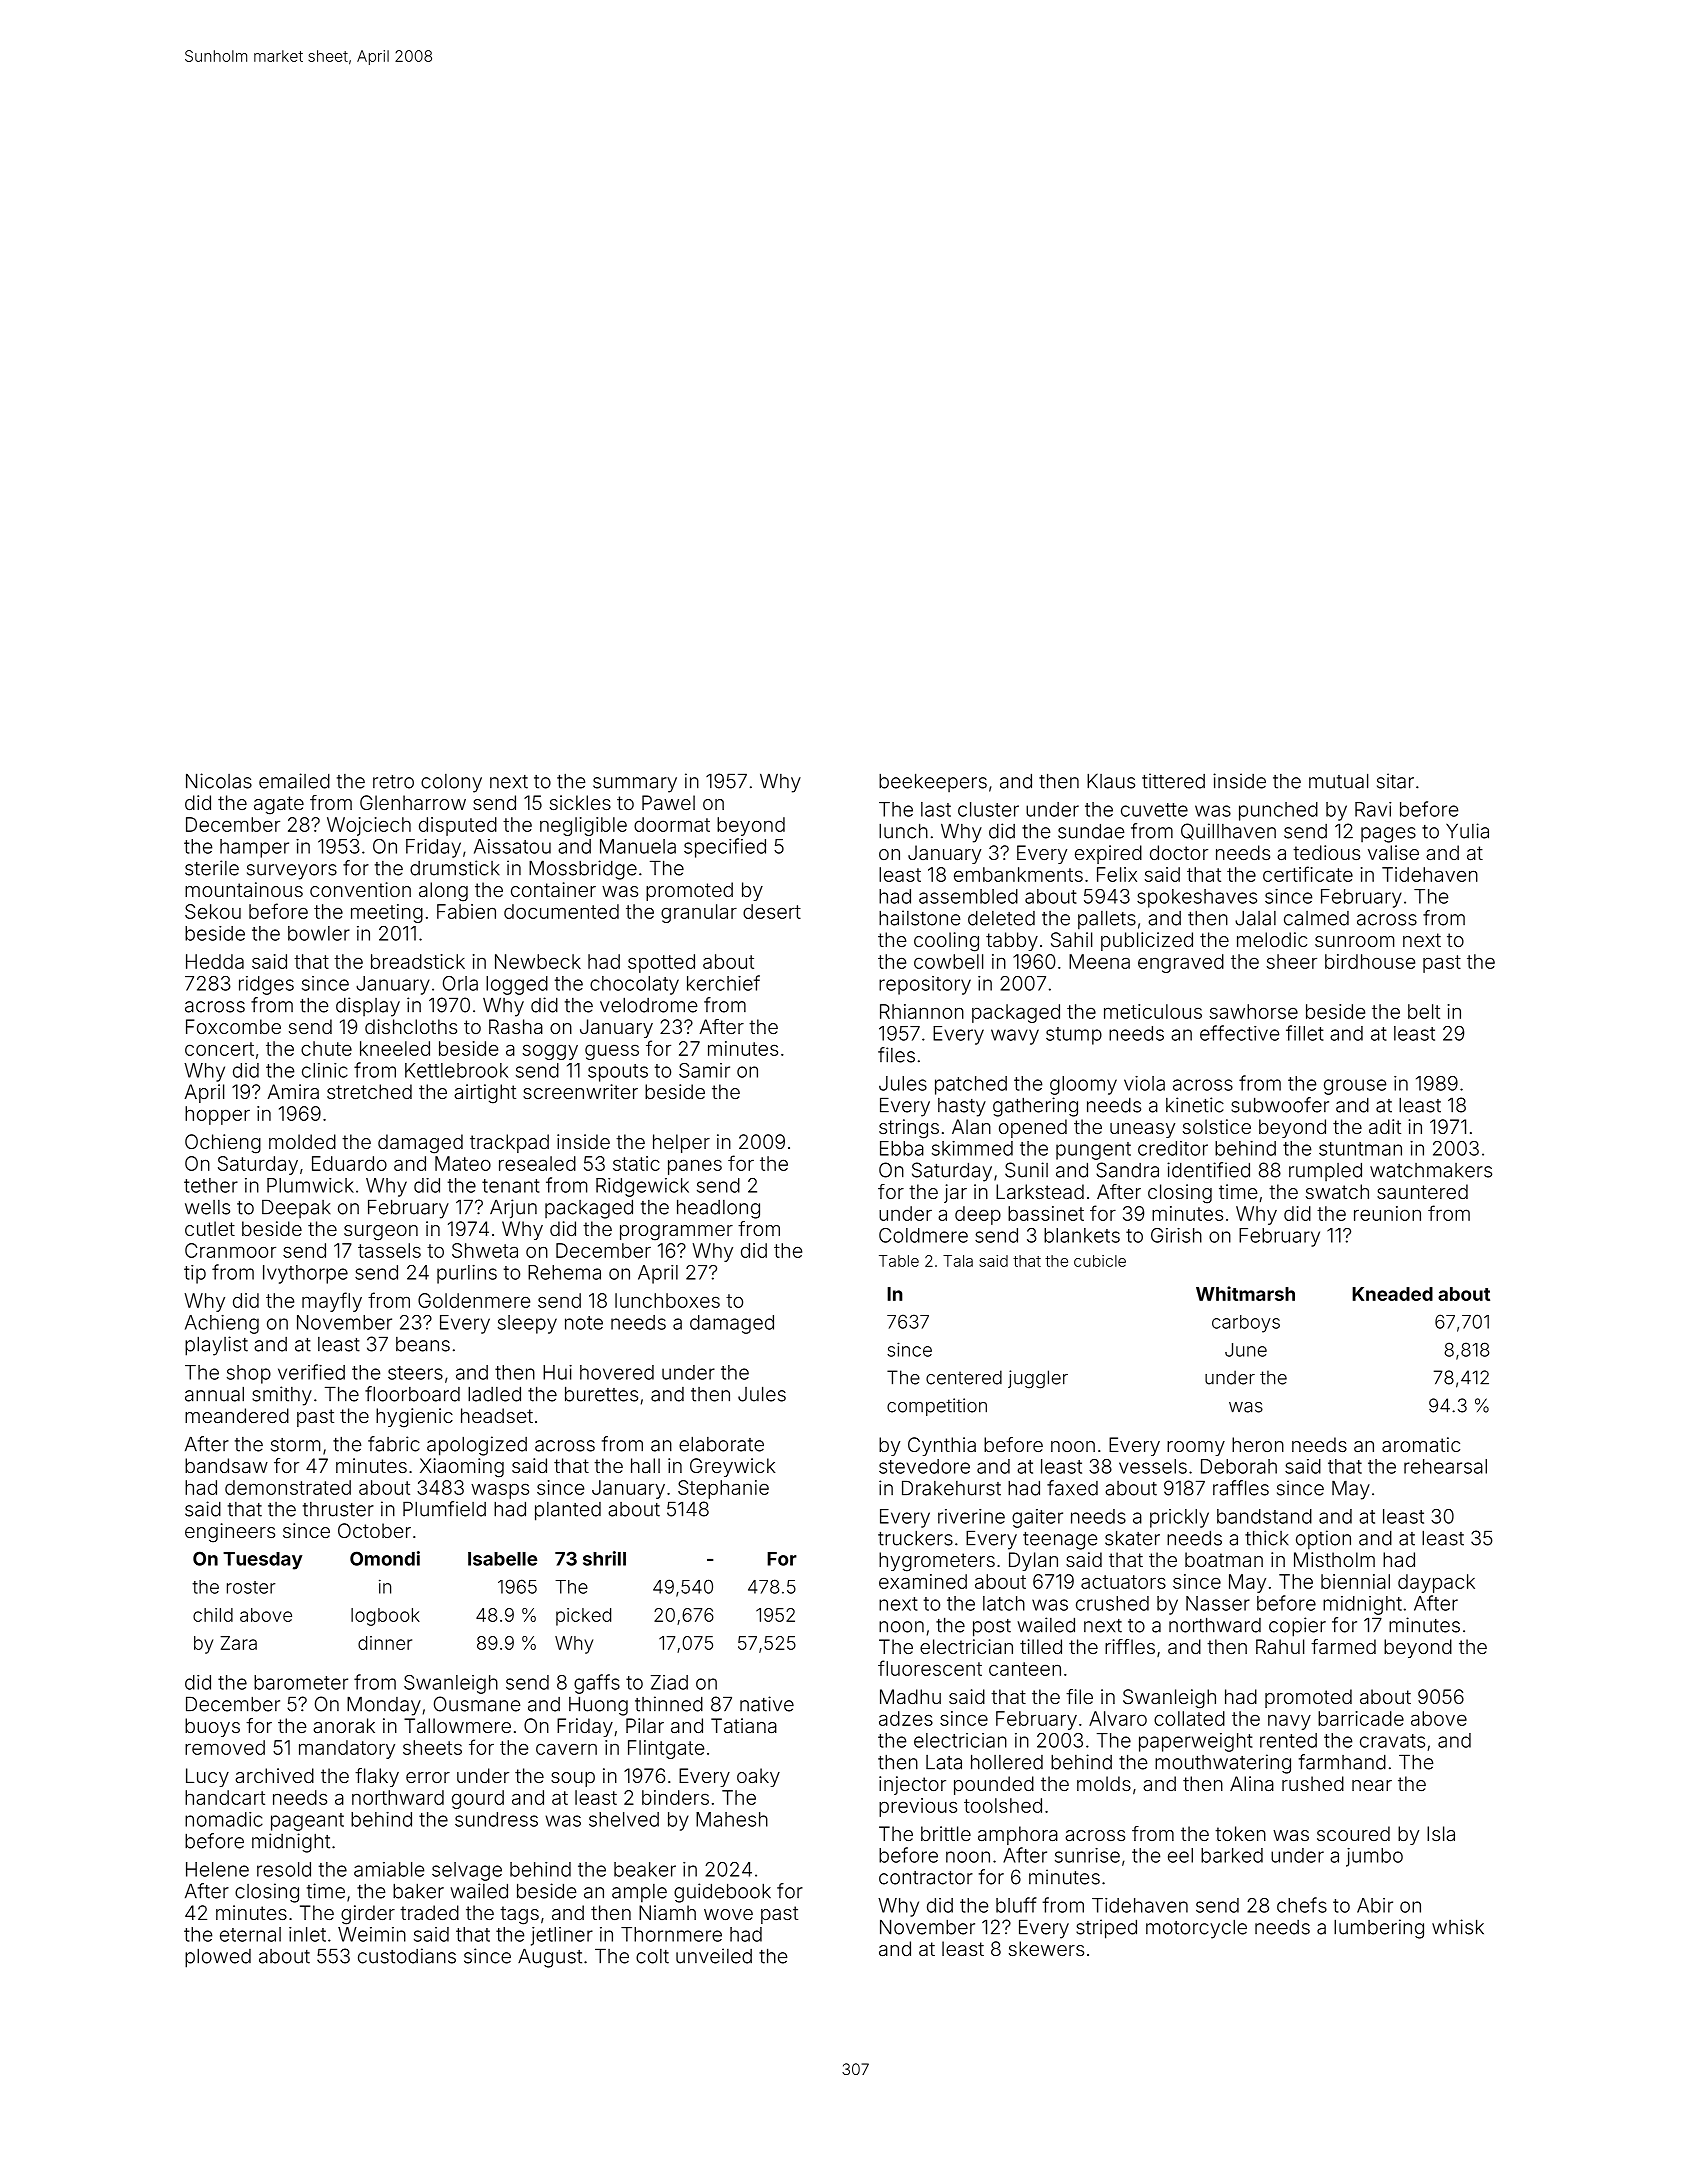  I want to click on Cranmoor, so click(230, 1250).
